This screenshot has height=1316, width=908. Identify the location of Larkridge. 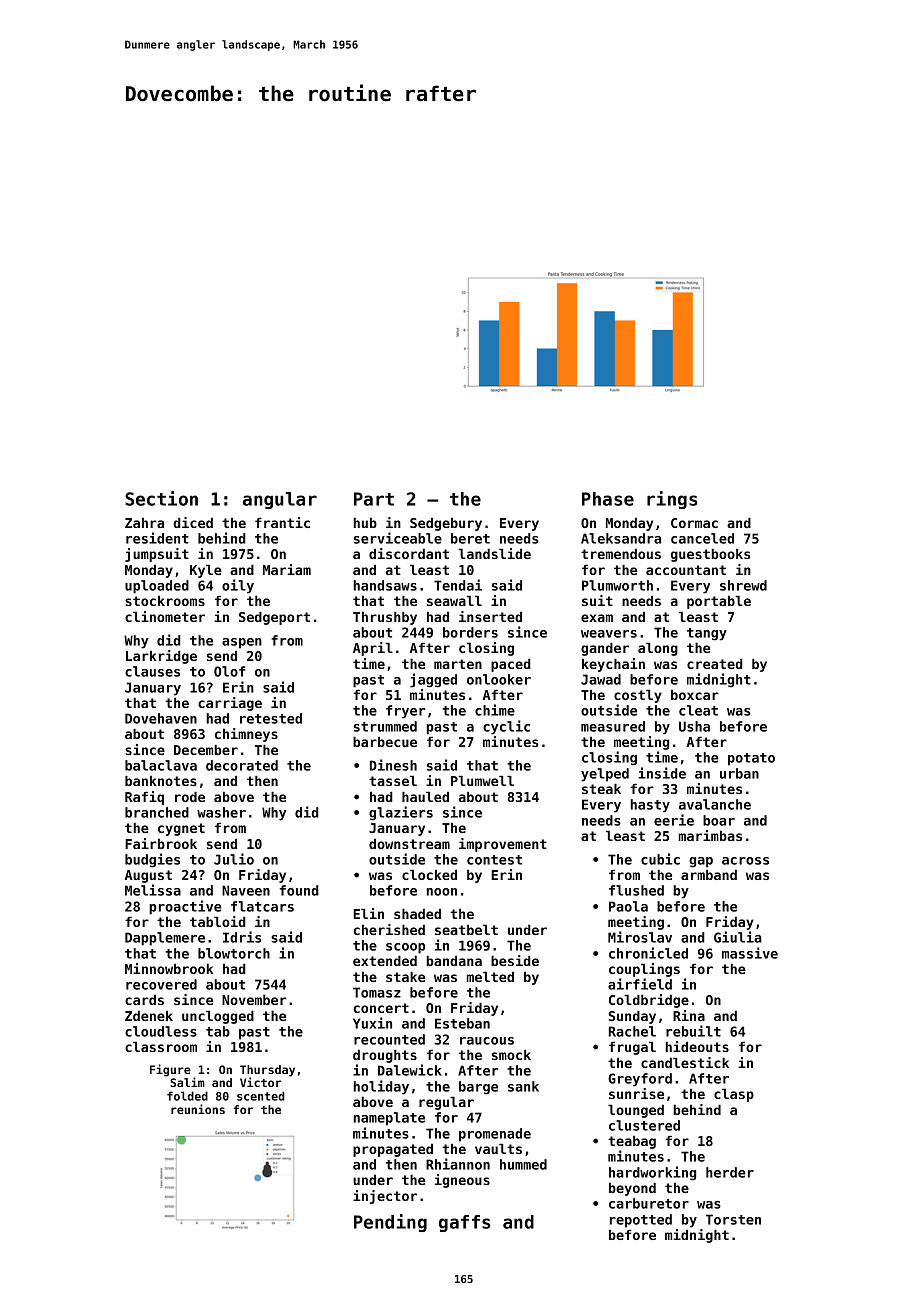
(161, 657).
